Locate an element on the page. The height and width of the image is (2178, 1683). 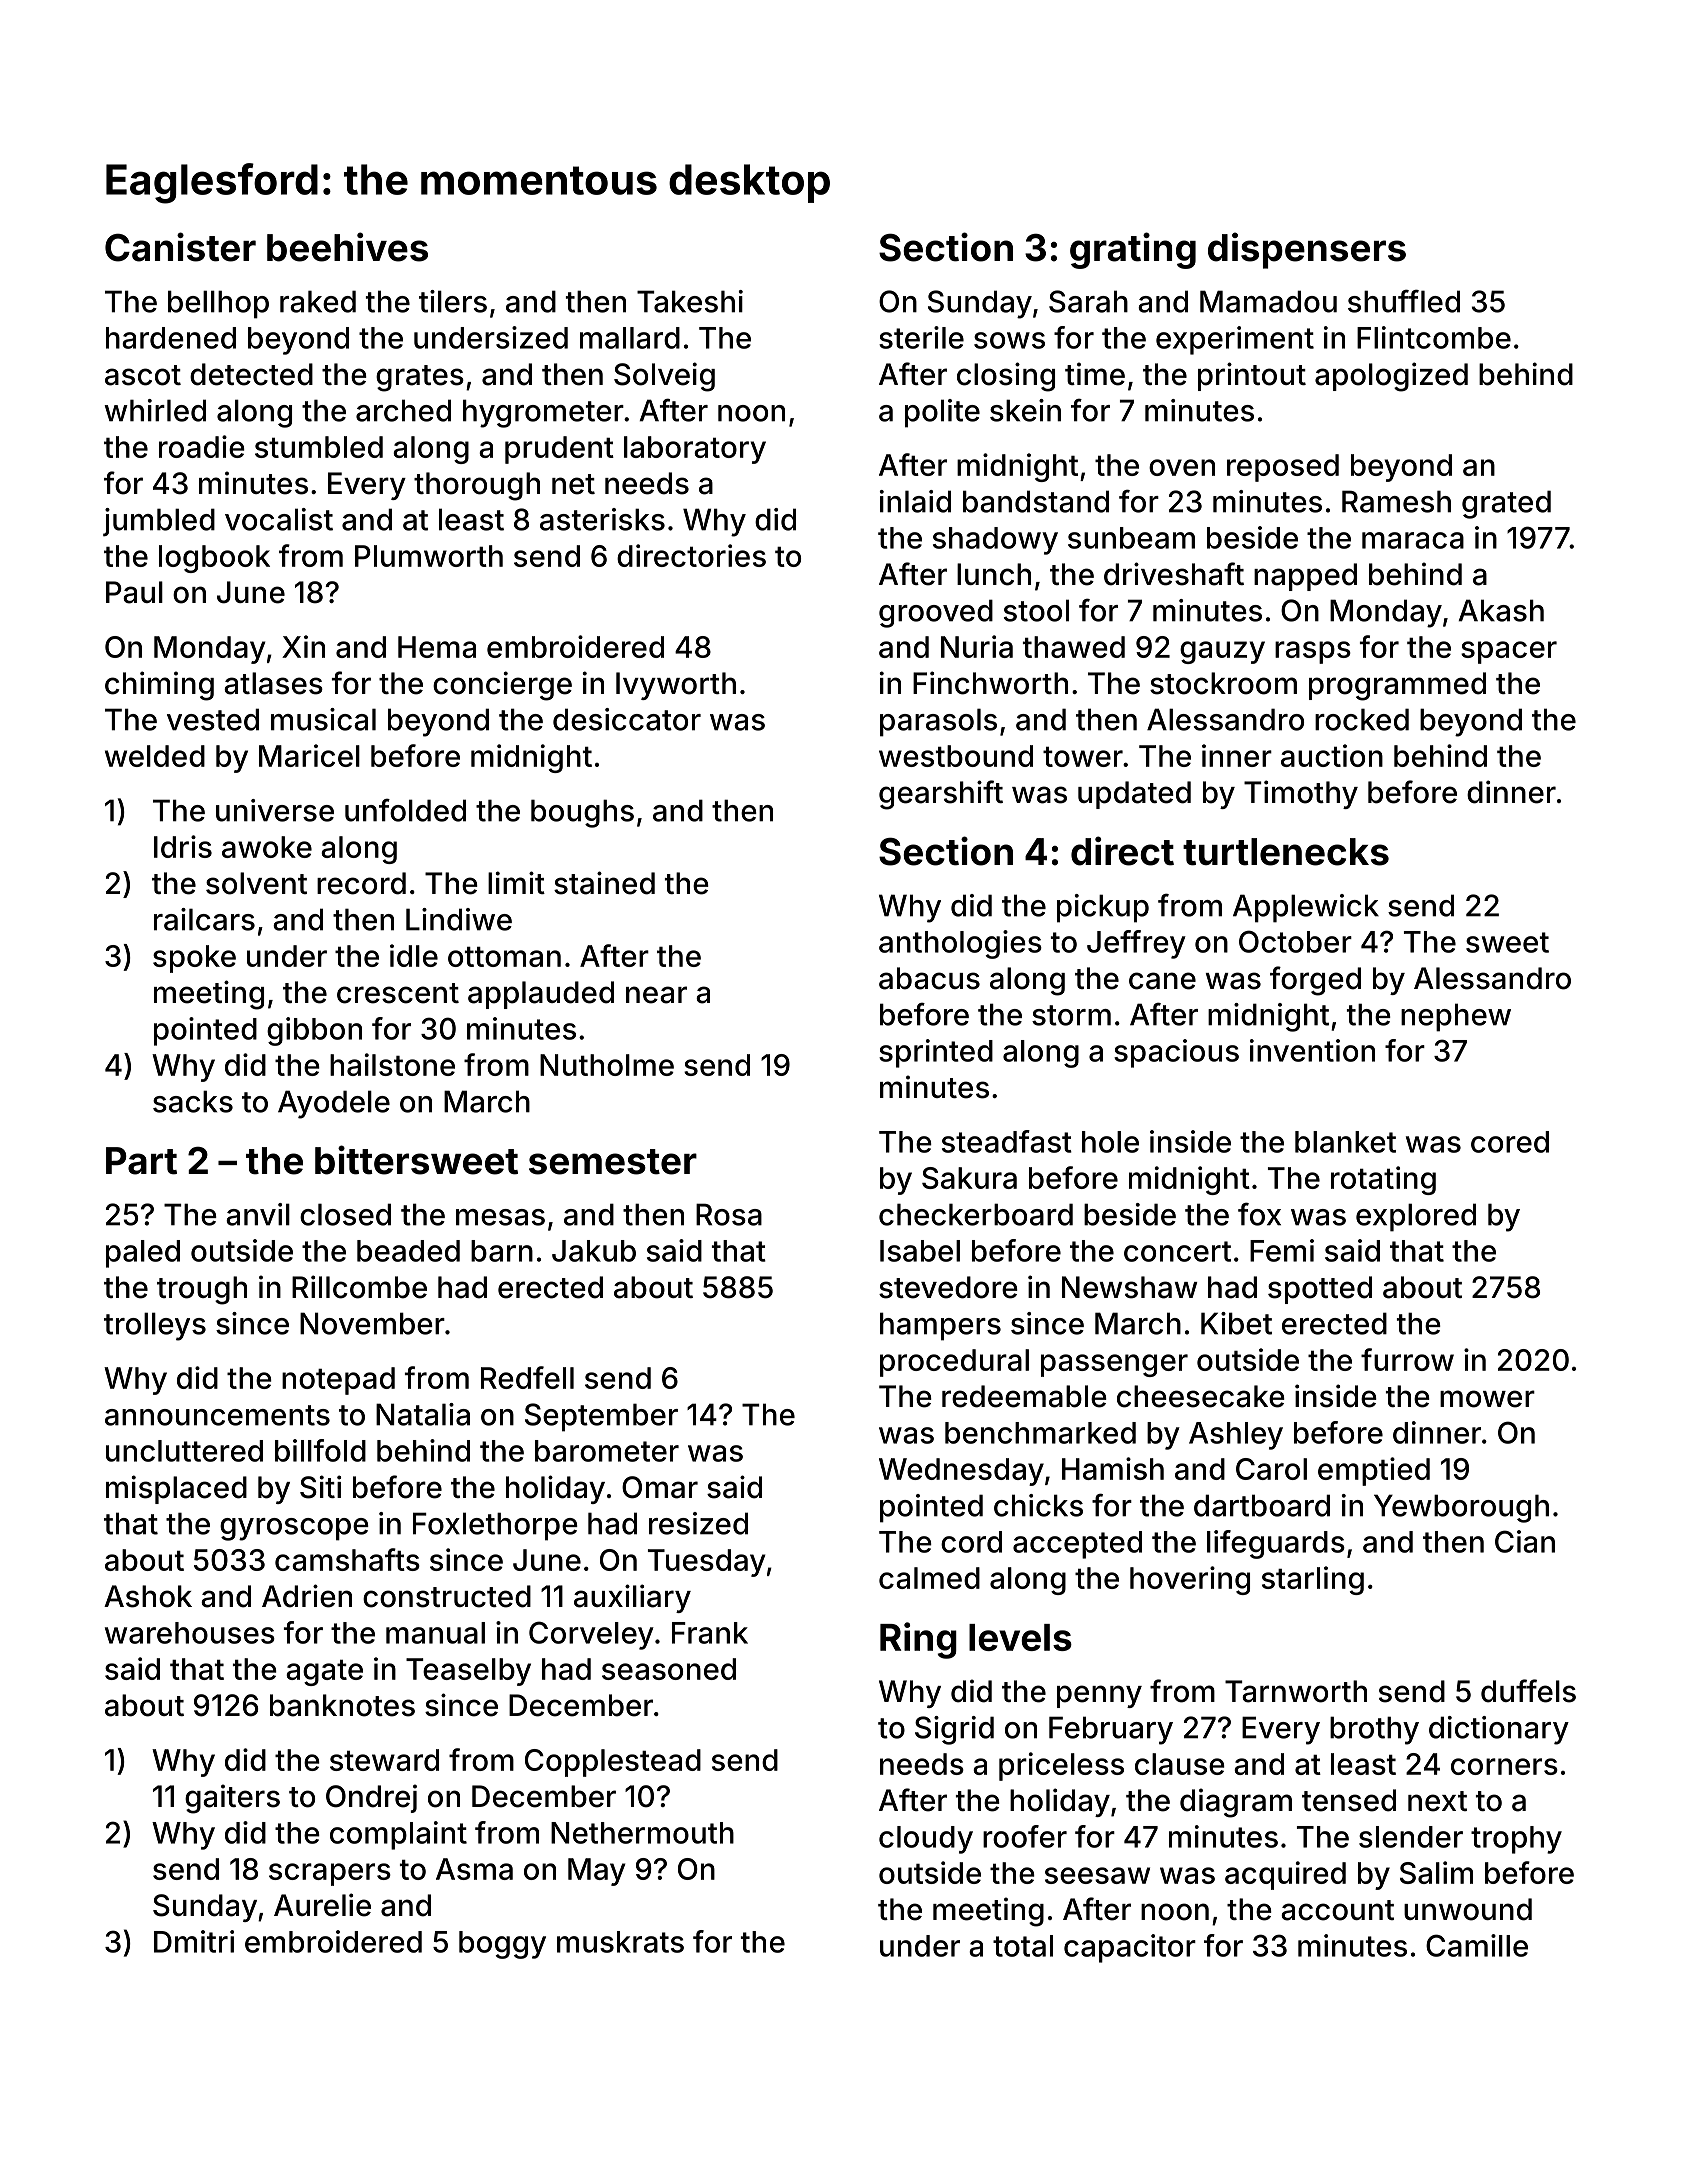
Dmitri is located at coordinates (194, 1941).
